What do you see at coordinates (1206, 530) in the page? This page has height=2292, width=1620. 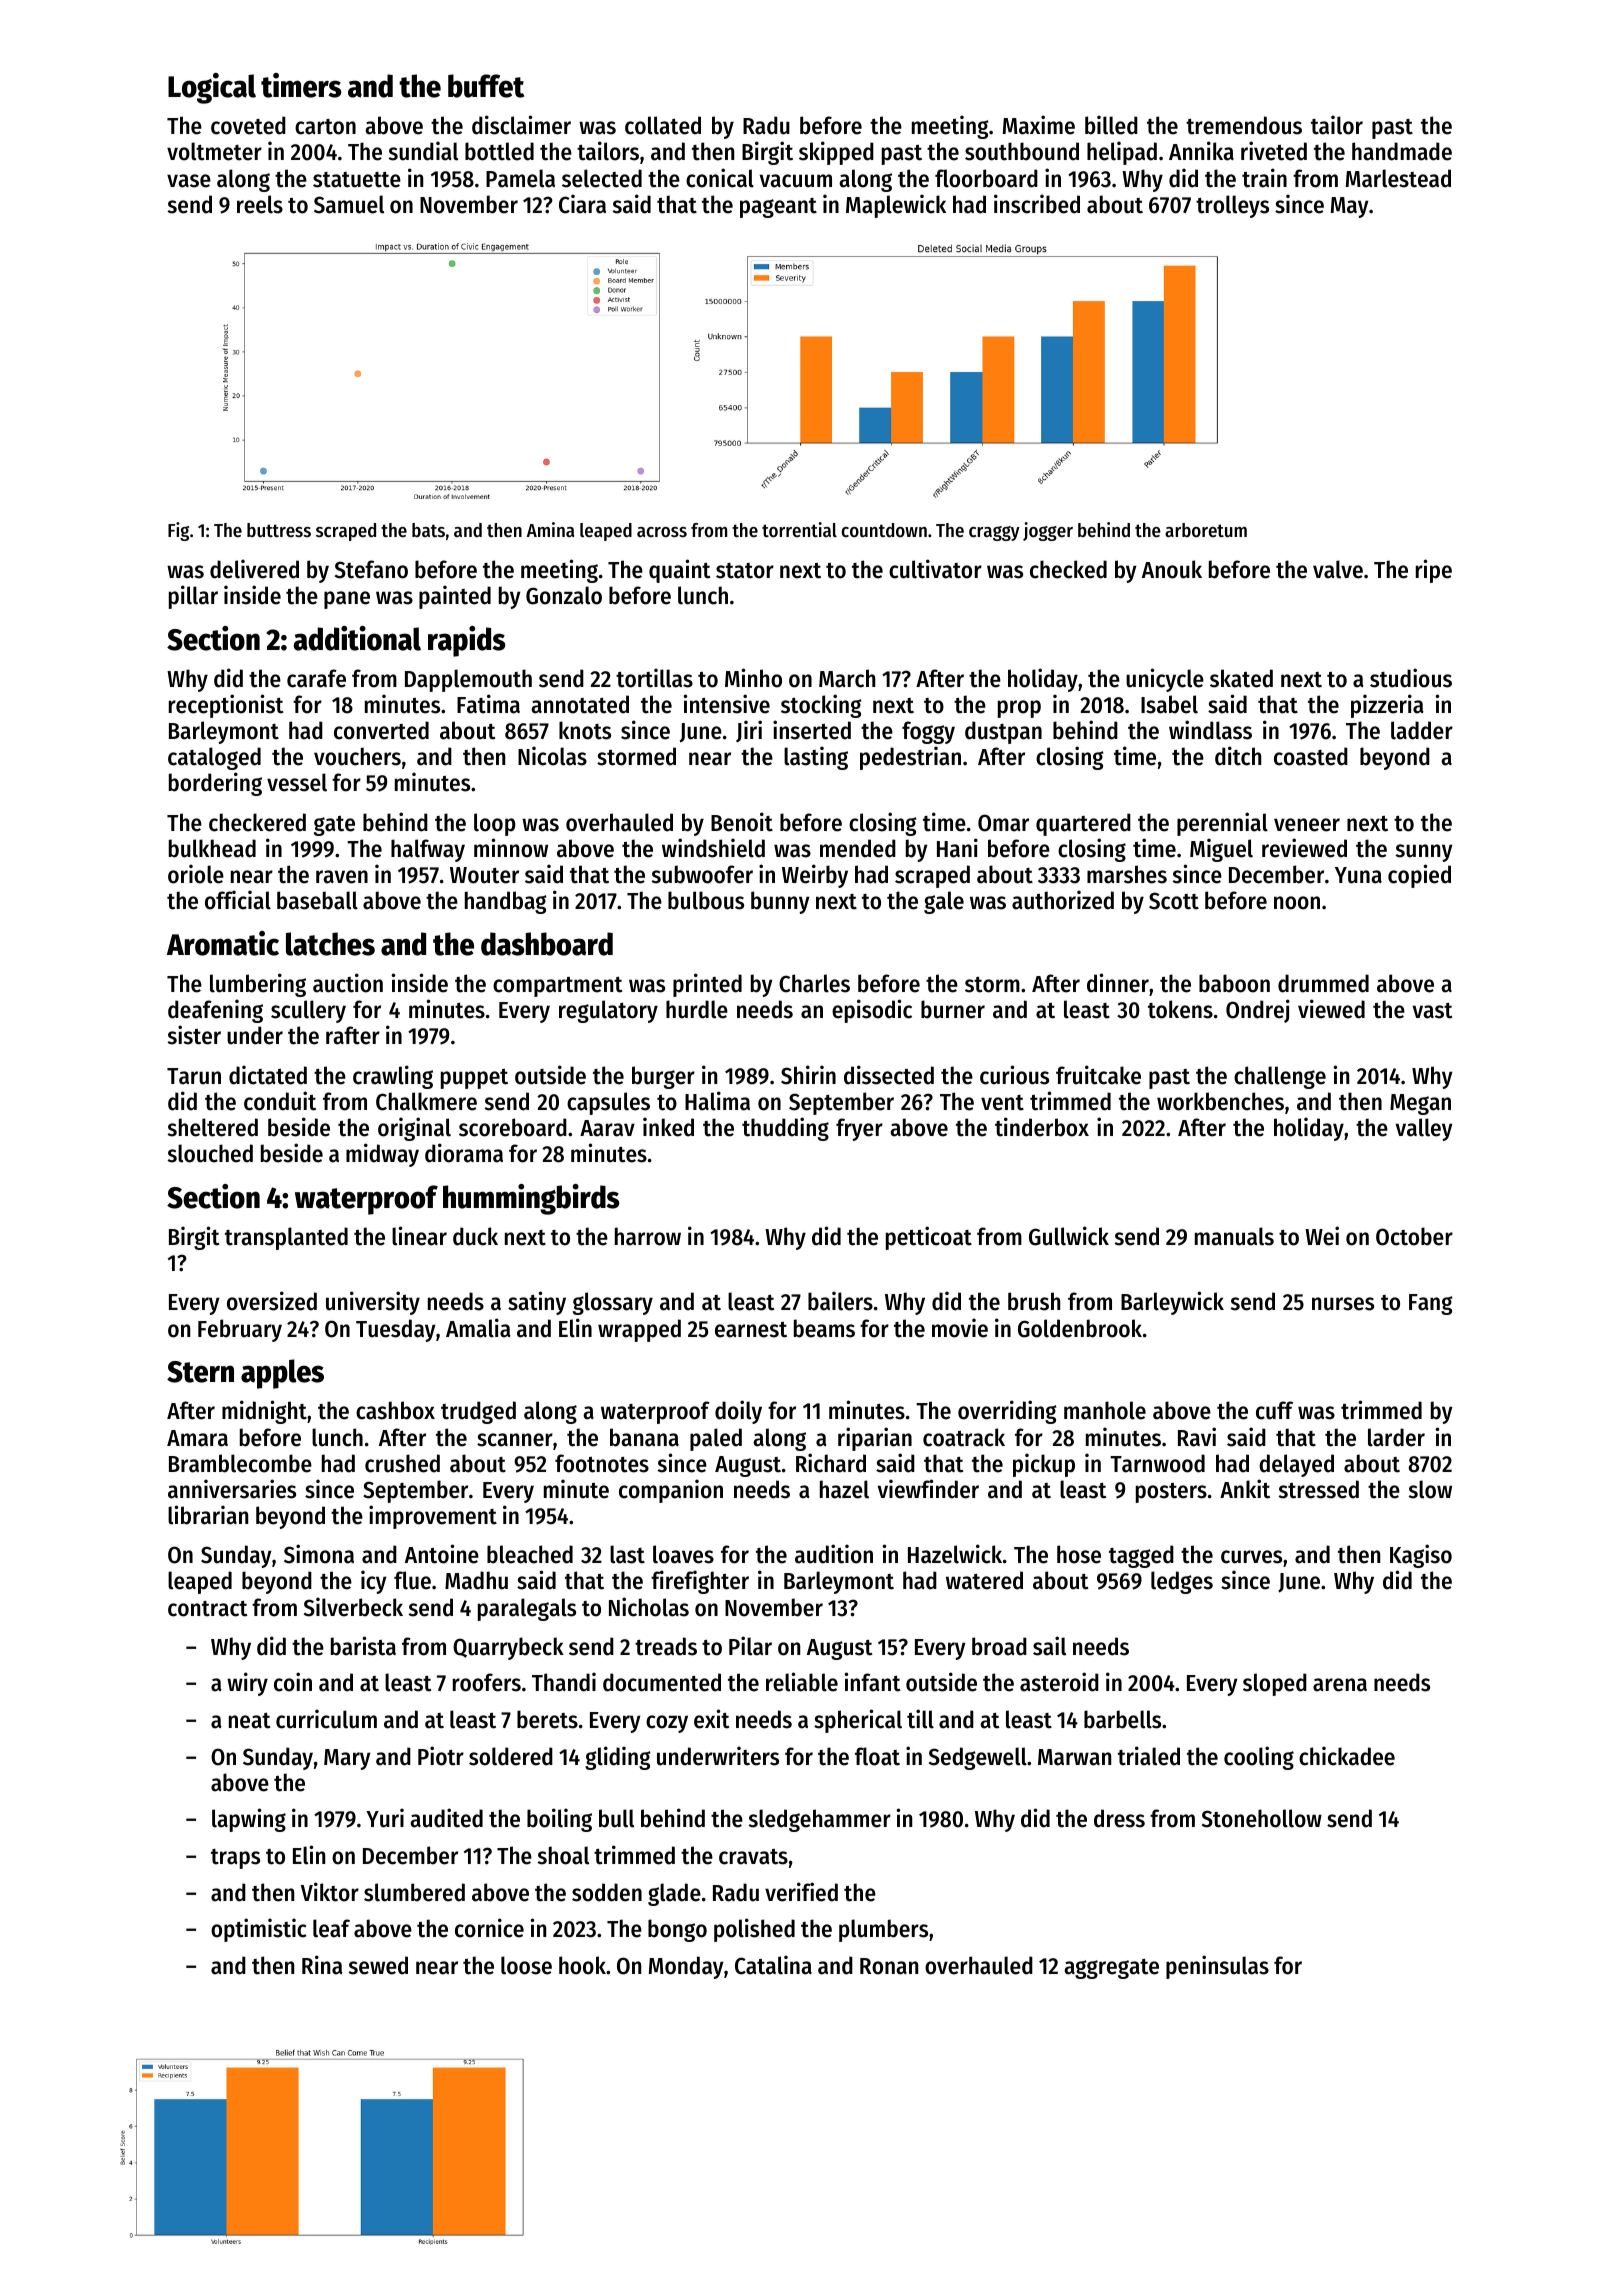 I see `arboretum` at bounding box center [1206, 530].
